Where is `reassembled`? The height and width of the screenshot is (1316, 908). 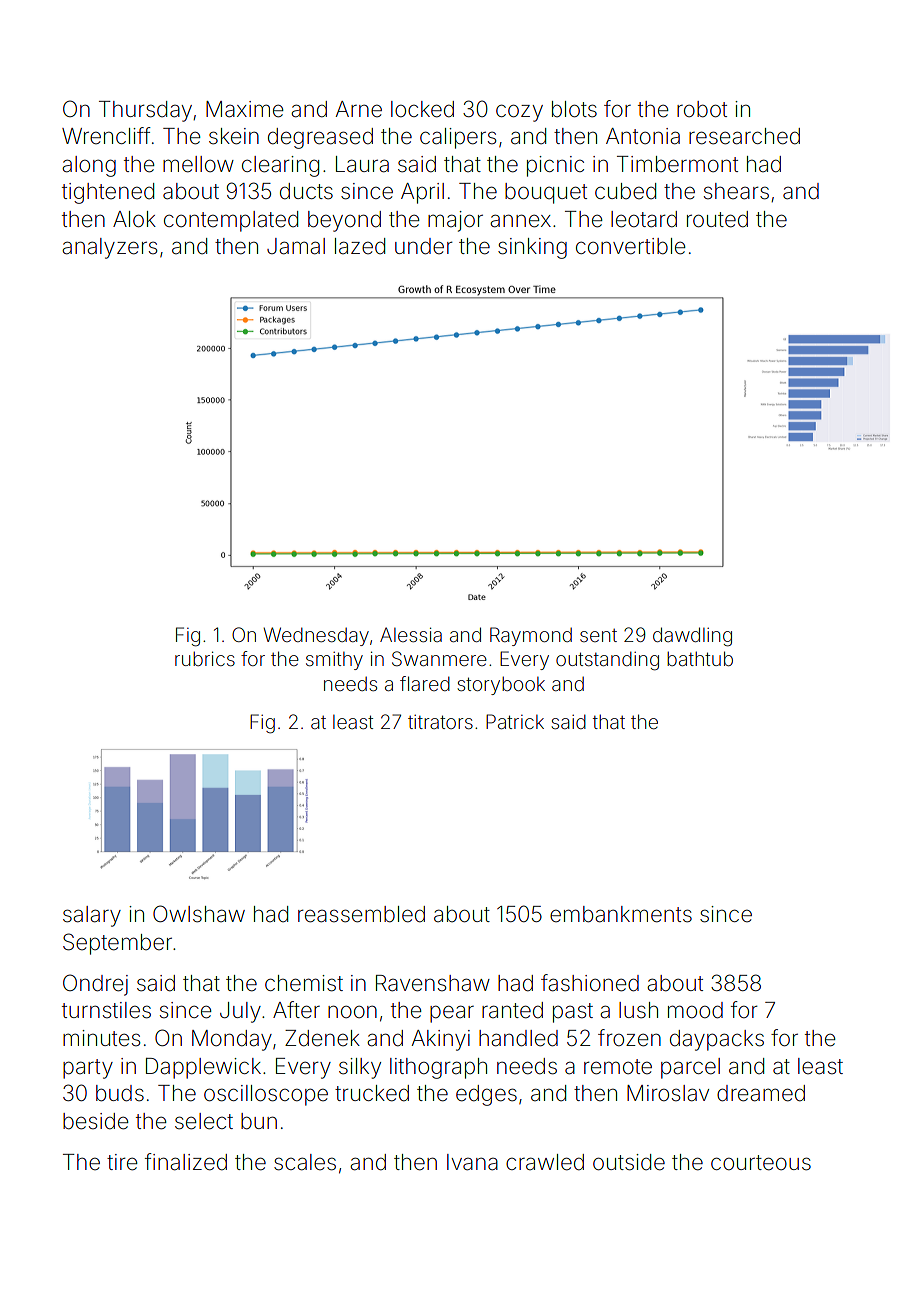
reassembled is located at coordinates (361, 914).
